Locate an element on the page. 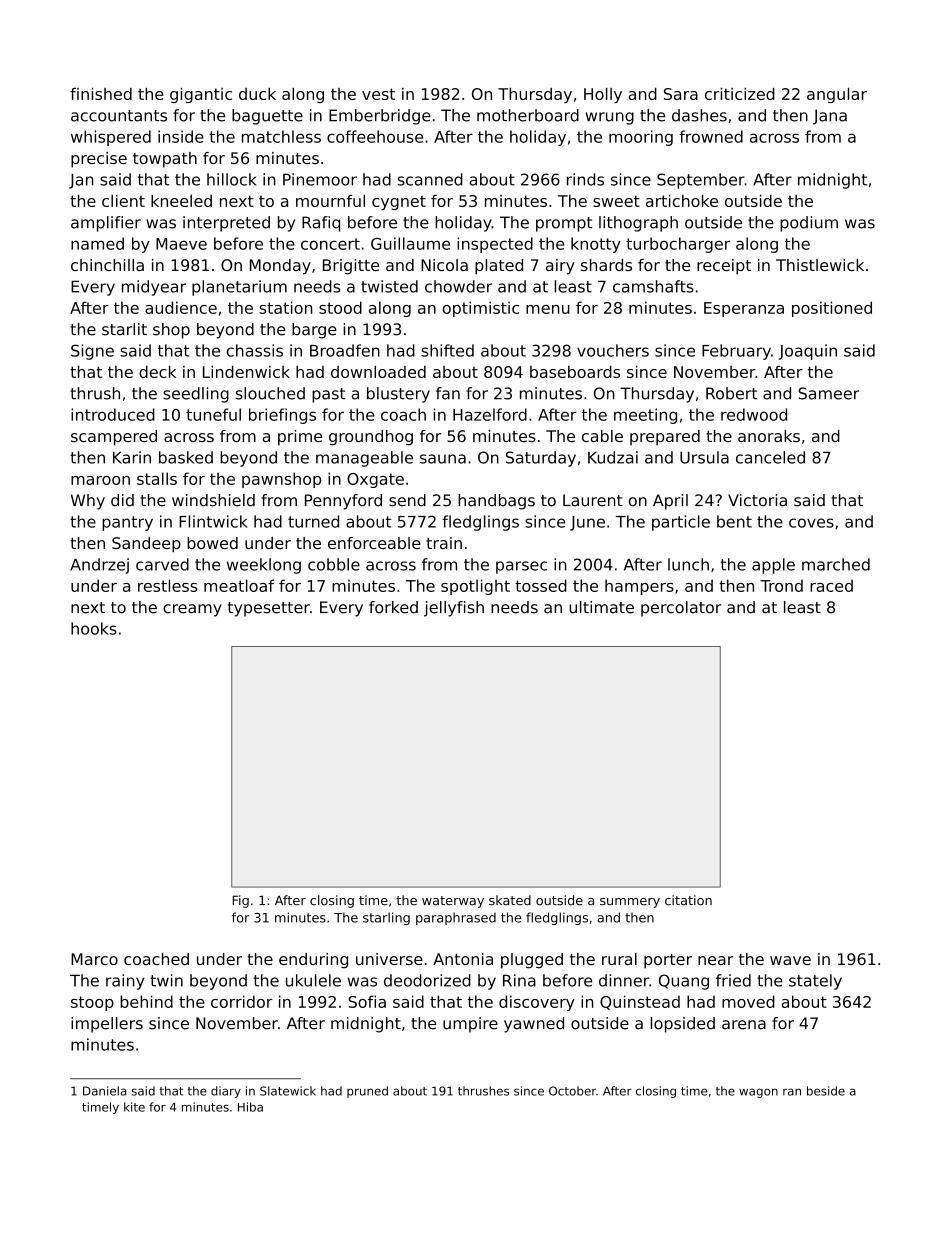  Maeve is located at coordinates (181, 244).
